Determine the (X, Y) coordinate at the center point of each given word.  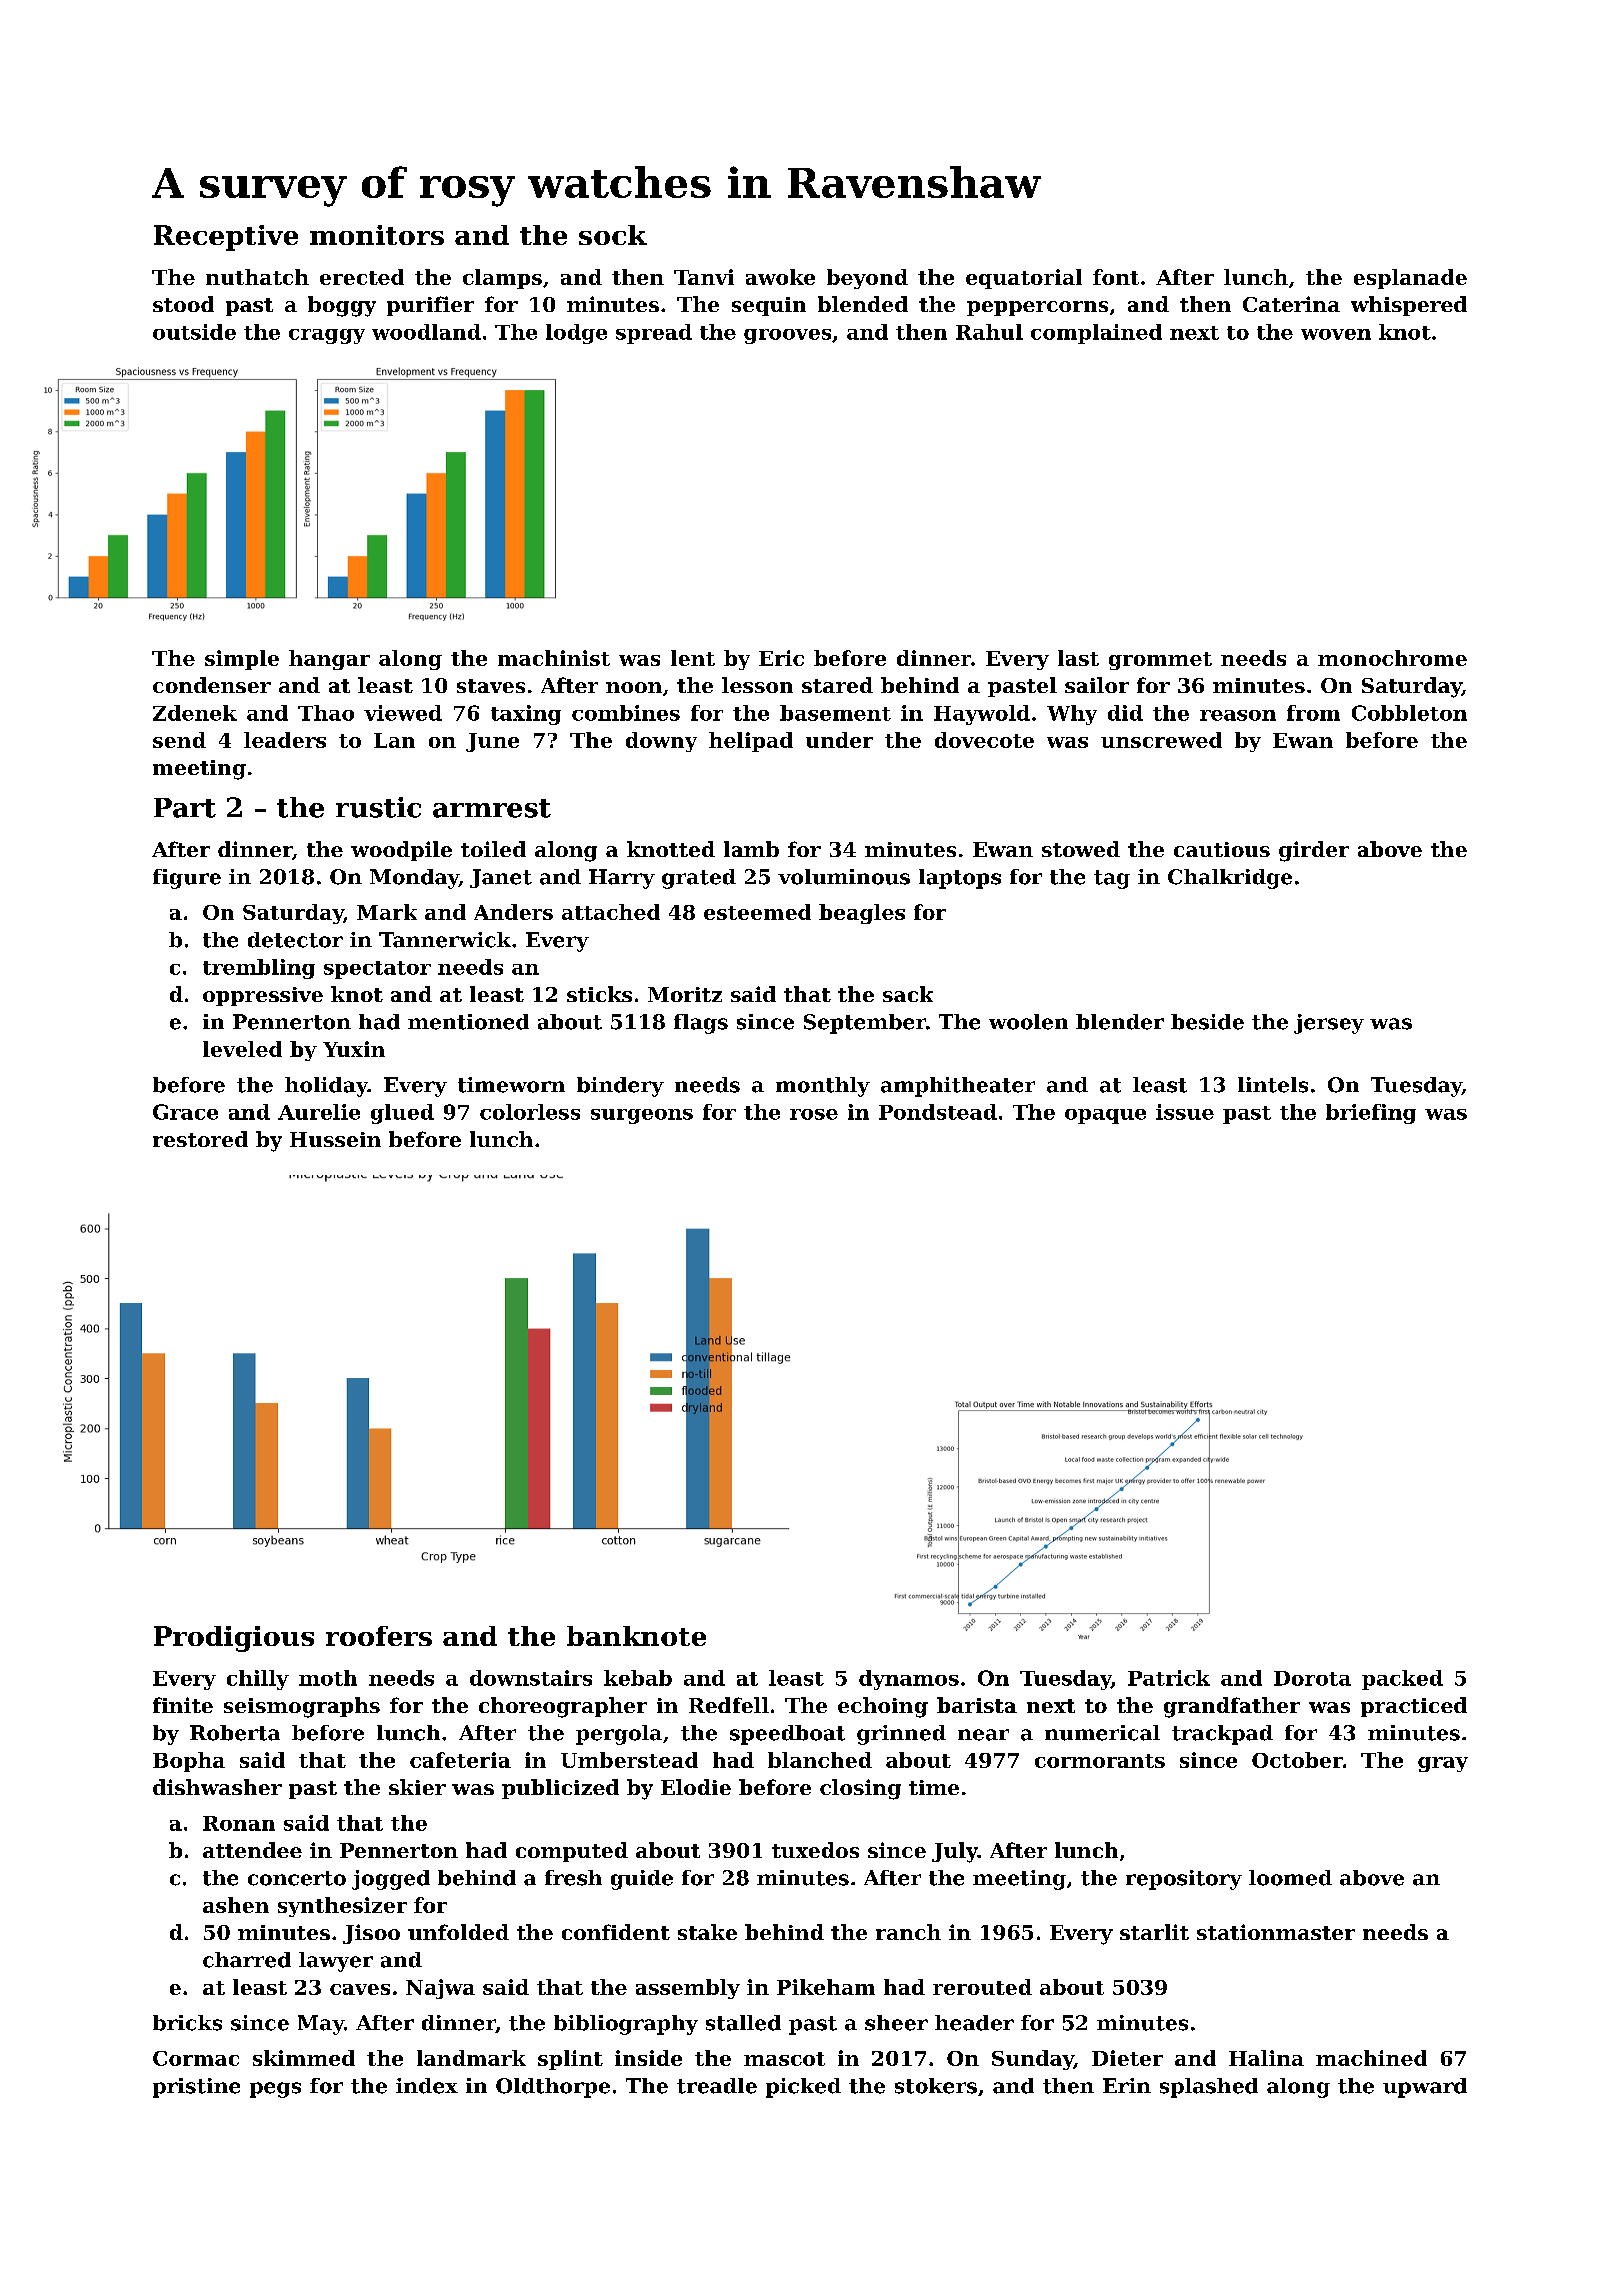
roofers (379, 1636)
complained (1096, 334)
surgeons (642, 1116)
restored (200, 1139)
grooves (787, 336)
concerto (297, 1878)
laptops (960, 879)
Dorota (1312, 1678)
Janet (501, 878)
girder (1314, 851)
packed (1402, 1680)
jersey (1329, 1024)
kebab (638, 1678)
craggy (327, 336)
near (983, 1735)
